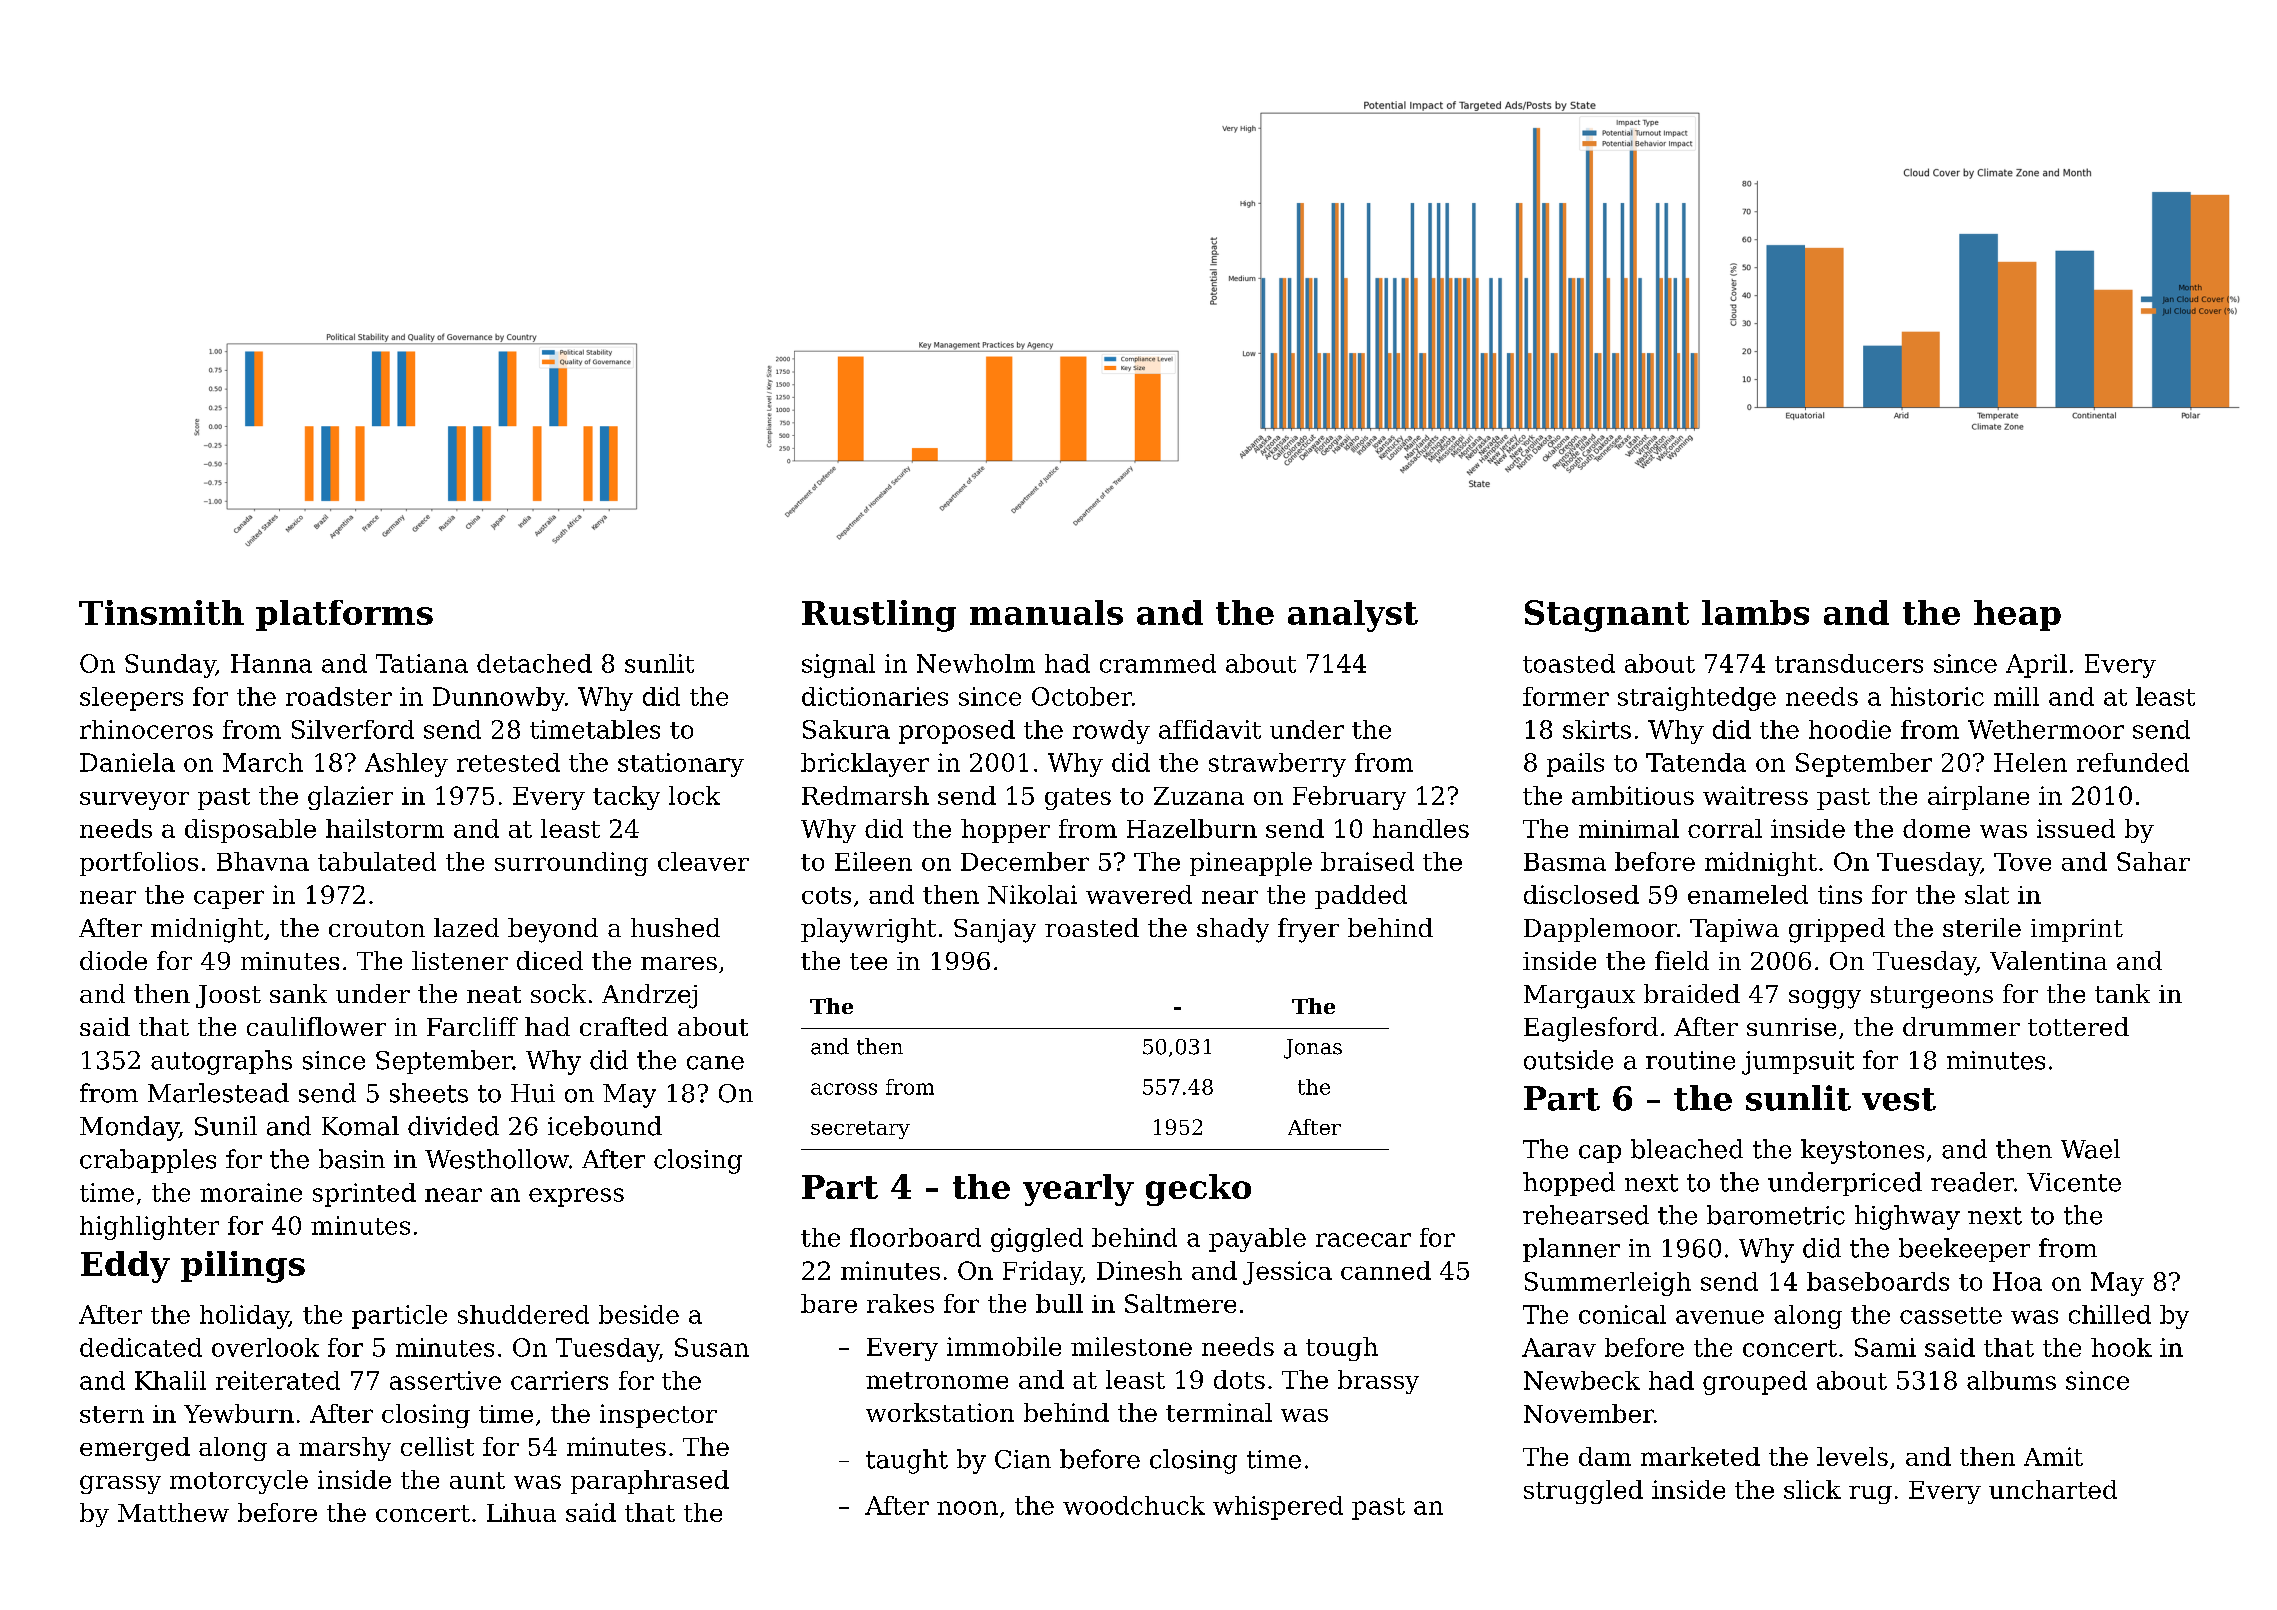 Image resolution: width=2277 pixels, height=1610 pixels. I want to click on secretary, so click(860, 1130).
